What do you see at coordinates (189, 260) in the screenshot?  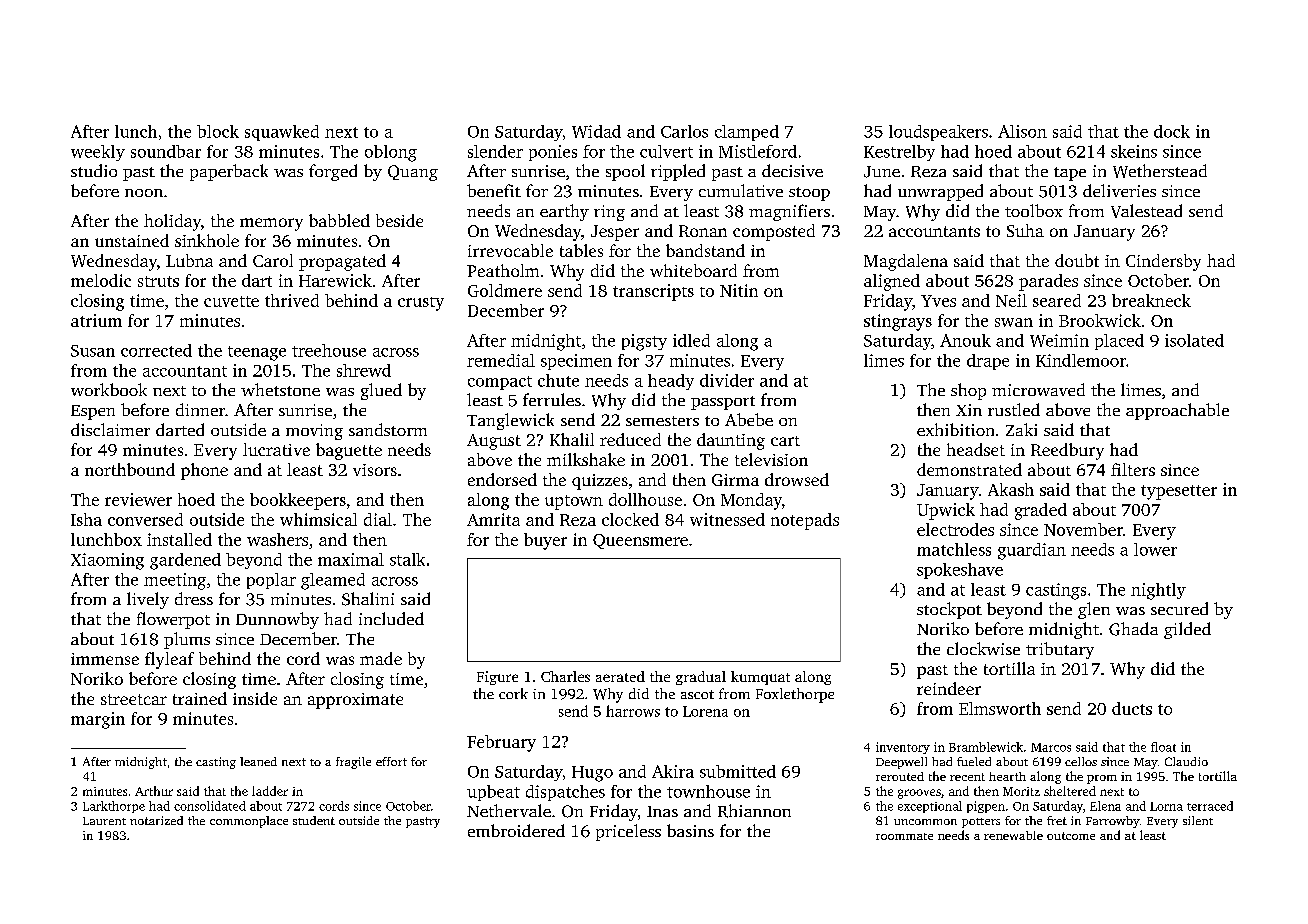 I see `Lubna` at bounding box center [189, 260].
